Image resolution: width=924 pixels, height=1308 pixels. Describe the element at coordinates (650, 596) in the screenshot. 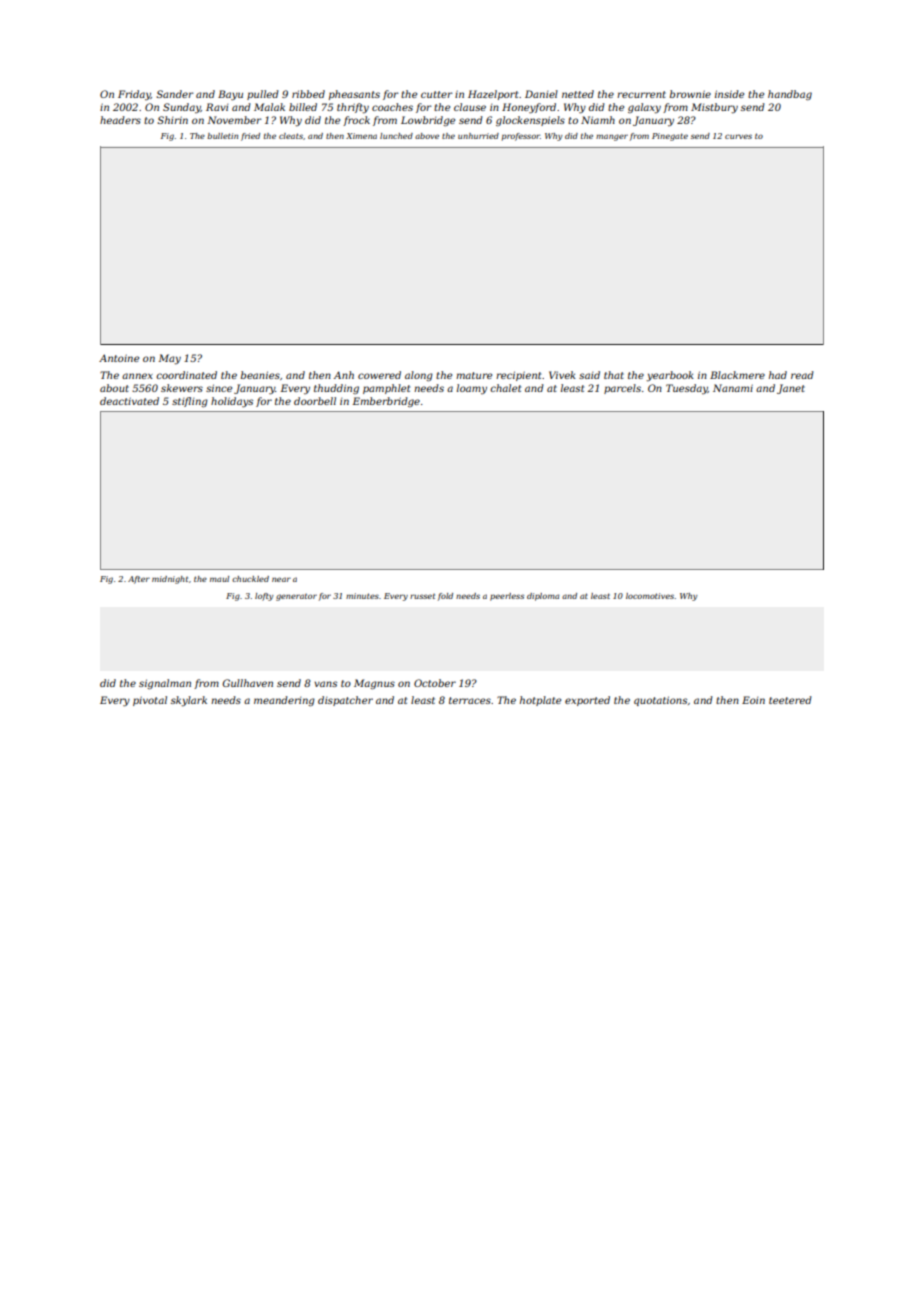

I see `locomotives` at that location.
